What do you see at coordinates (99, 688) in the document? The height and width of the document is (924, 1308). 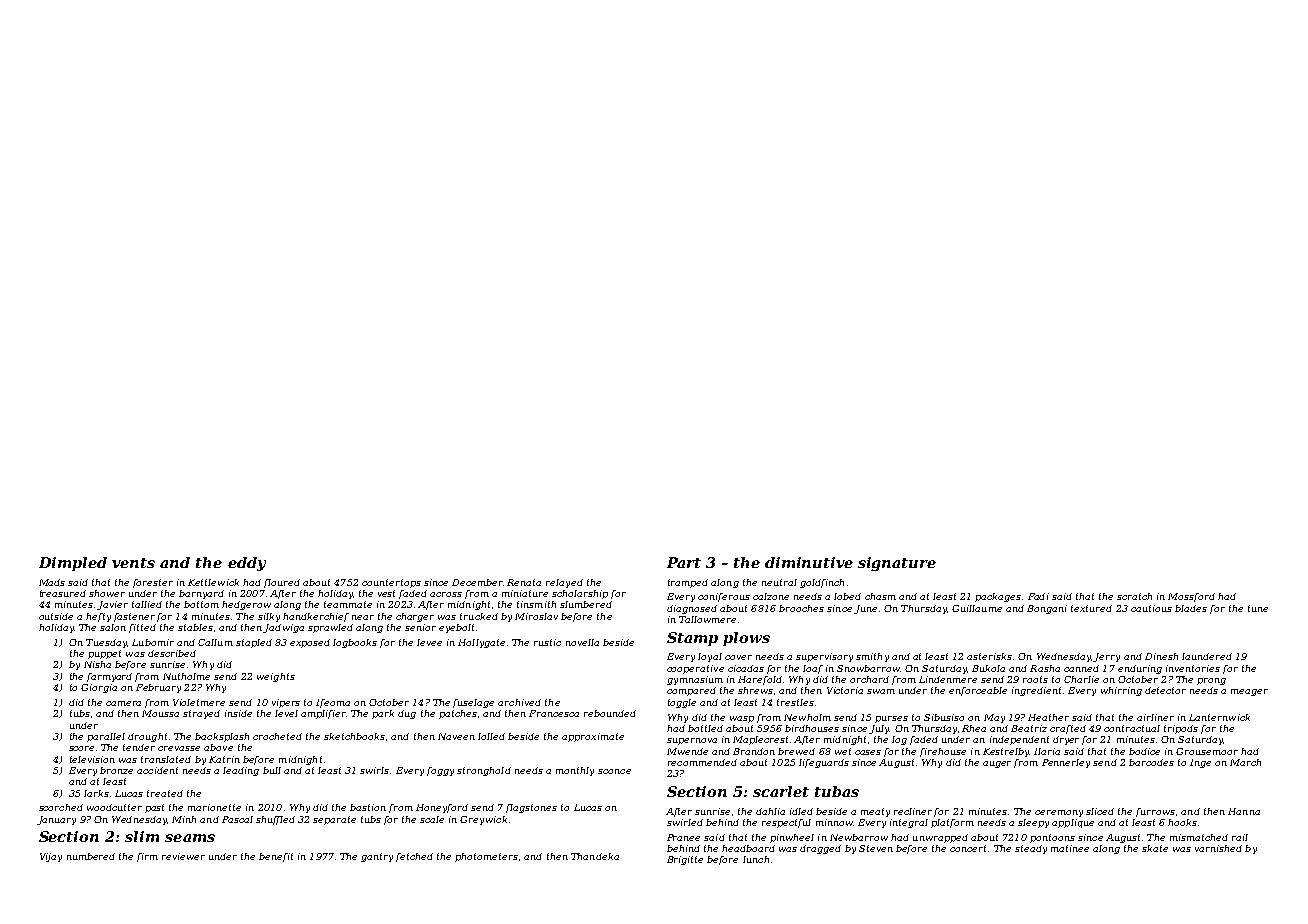 I see `Giorgia` at bounding box center [99, 688].
